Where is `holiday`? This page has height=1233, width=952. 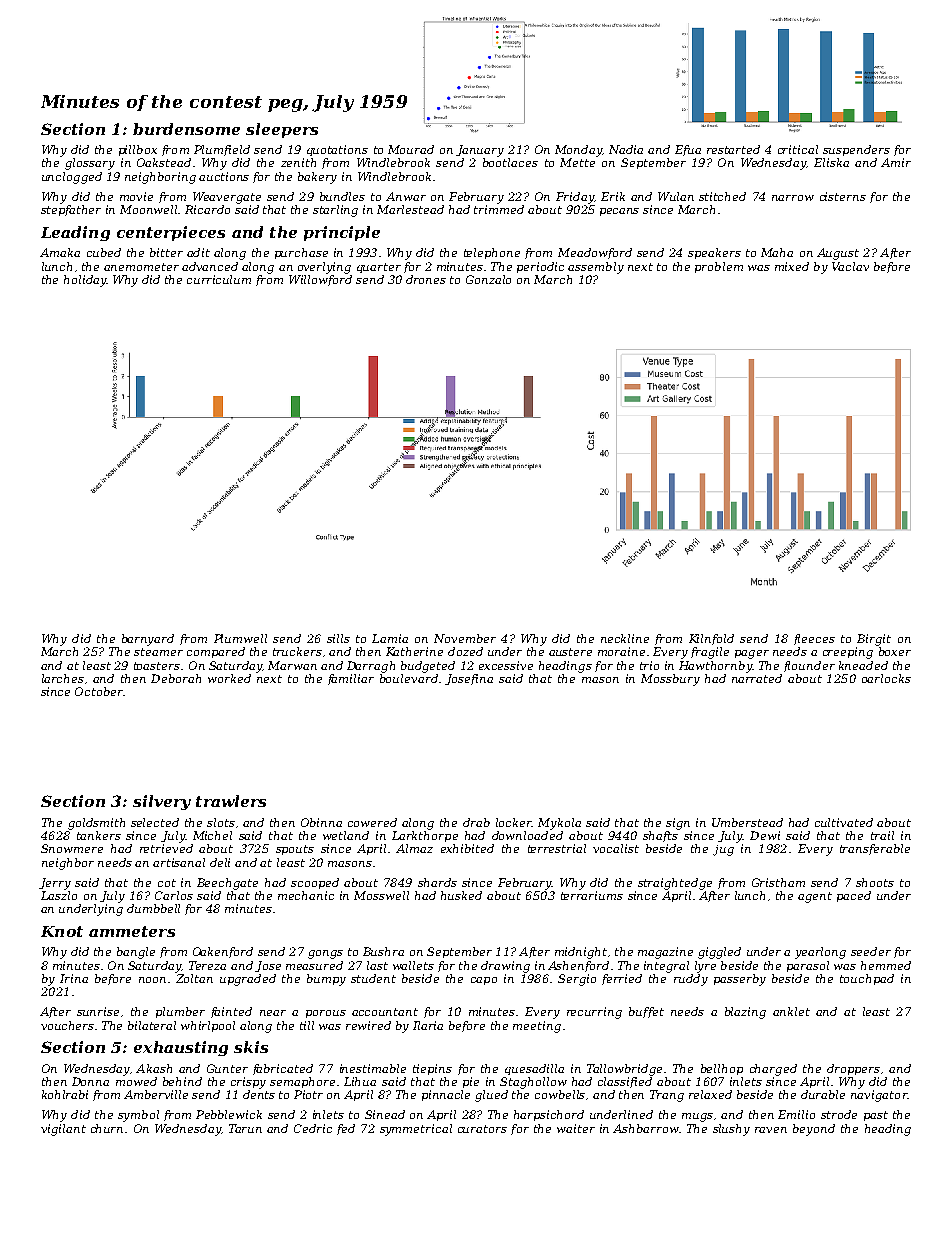
holiday is located at coordinates (85, 281).
